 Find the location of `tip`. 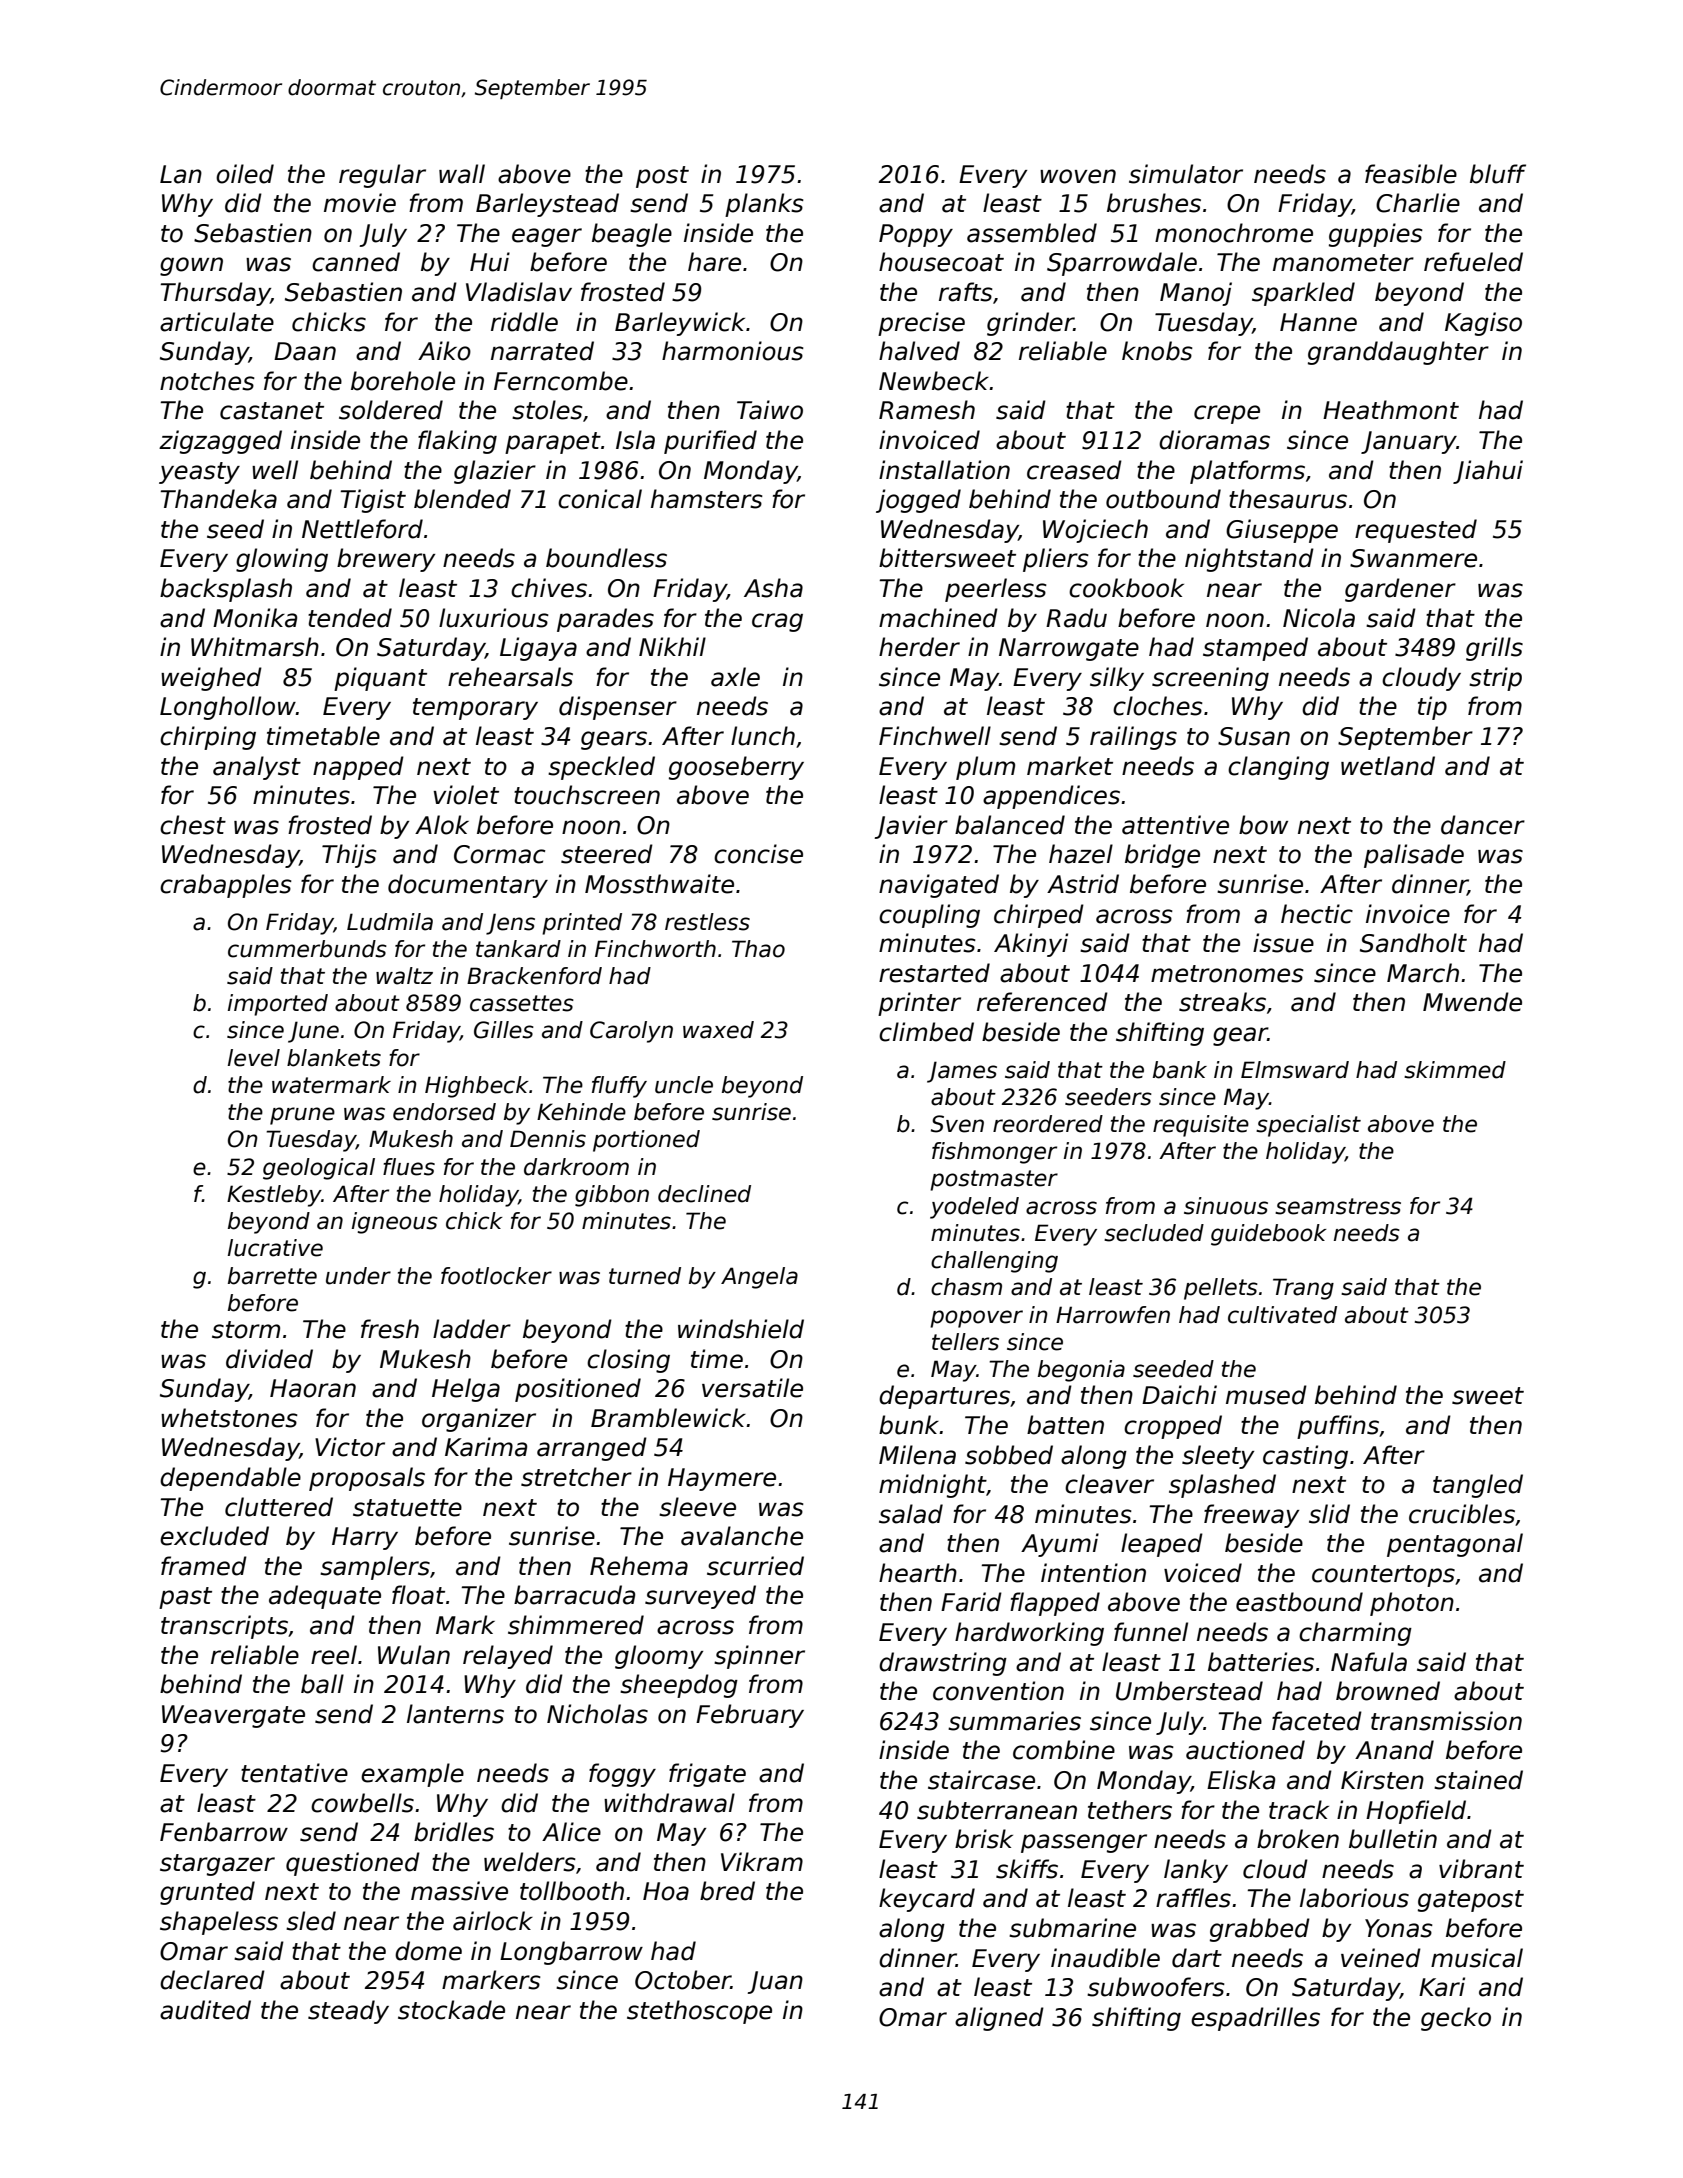

tip is located at coordinates (1432, 708).
